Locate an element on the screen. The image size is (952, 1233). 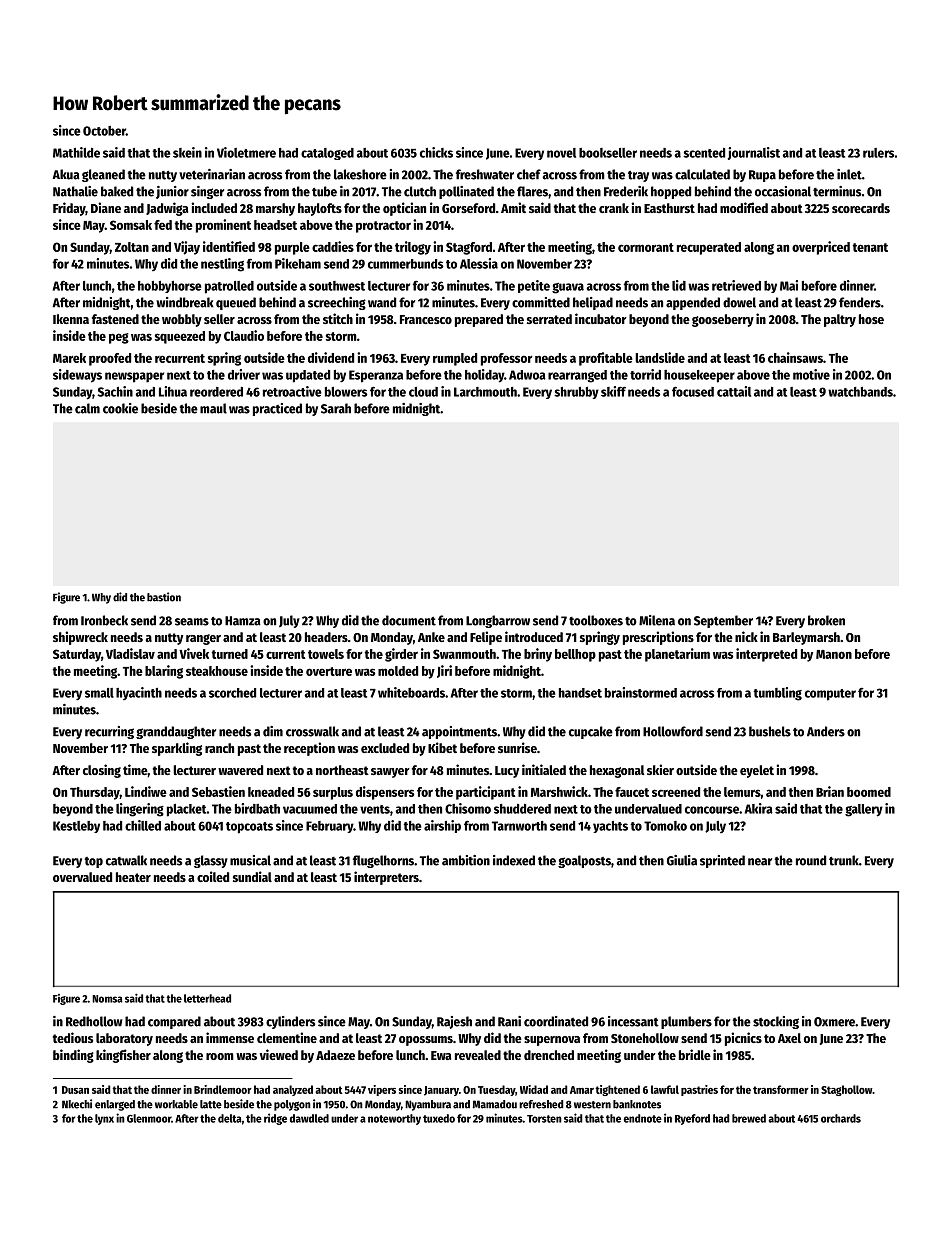
watchbands is located at coordinates (860, 392).
